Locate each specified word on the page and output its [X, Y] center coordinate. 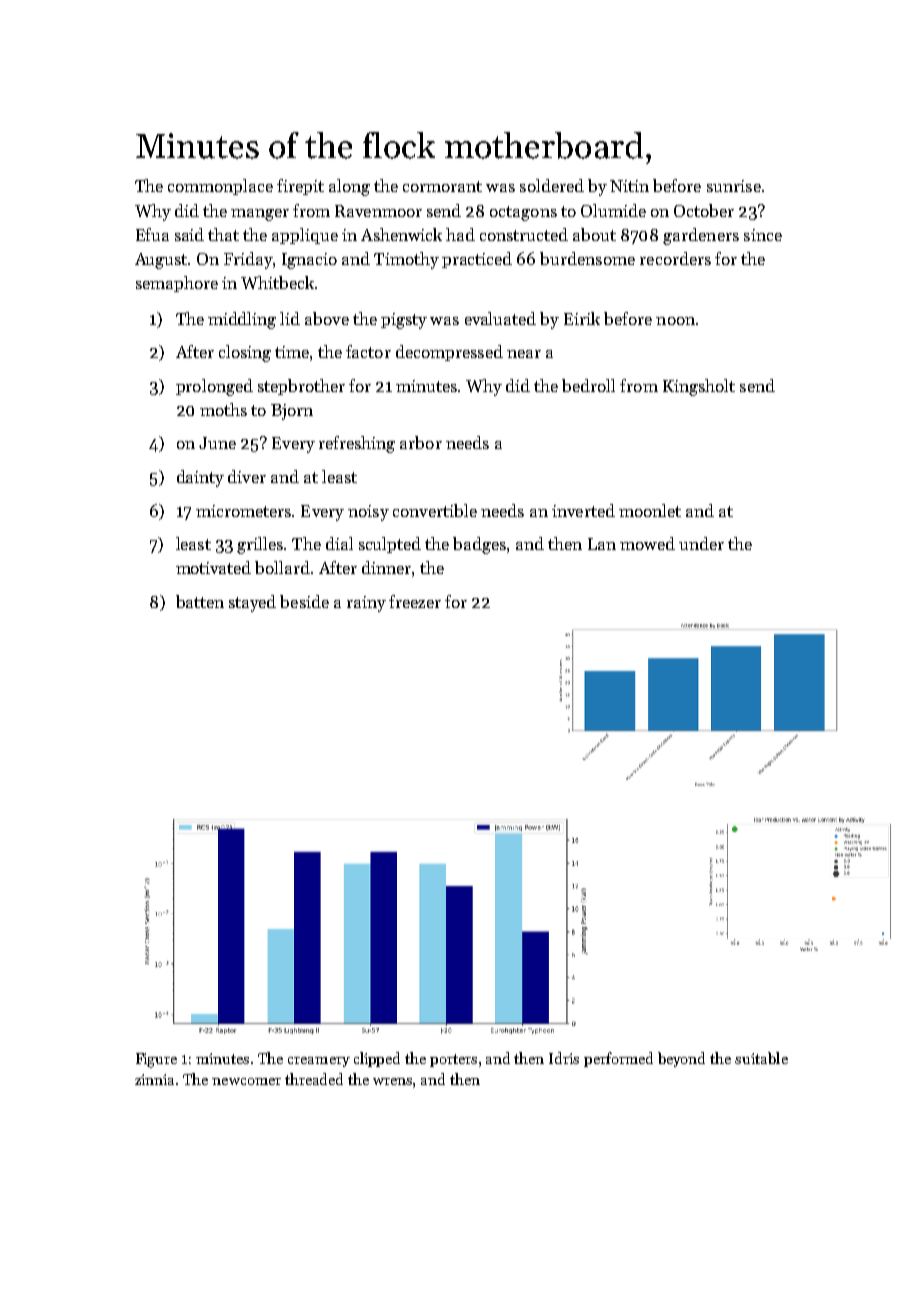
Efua [152, 234]
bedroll [588, 385]
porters [453, 1060]
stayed [252, 603]
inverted [583, 510]
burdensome [587, 258]
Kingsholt [699, 387]
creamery [319, 1062]
